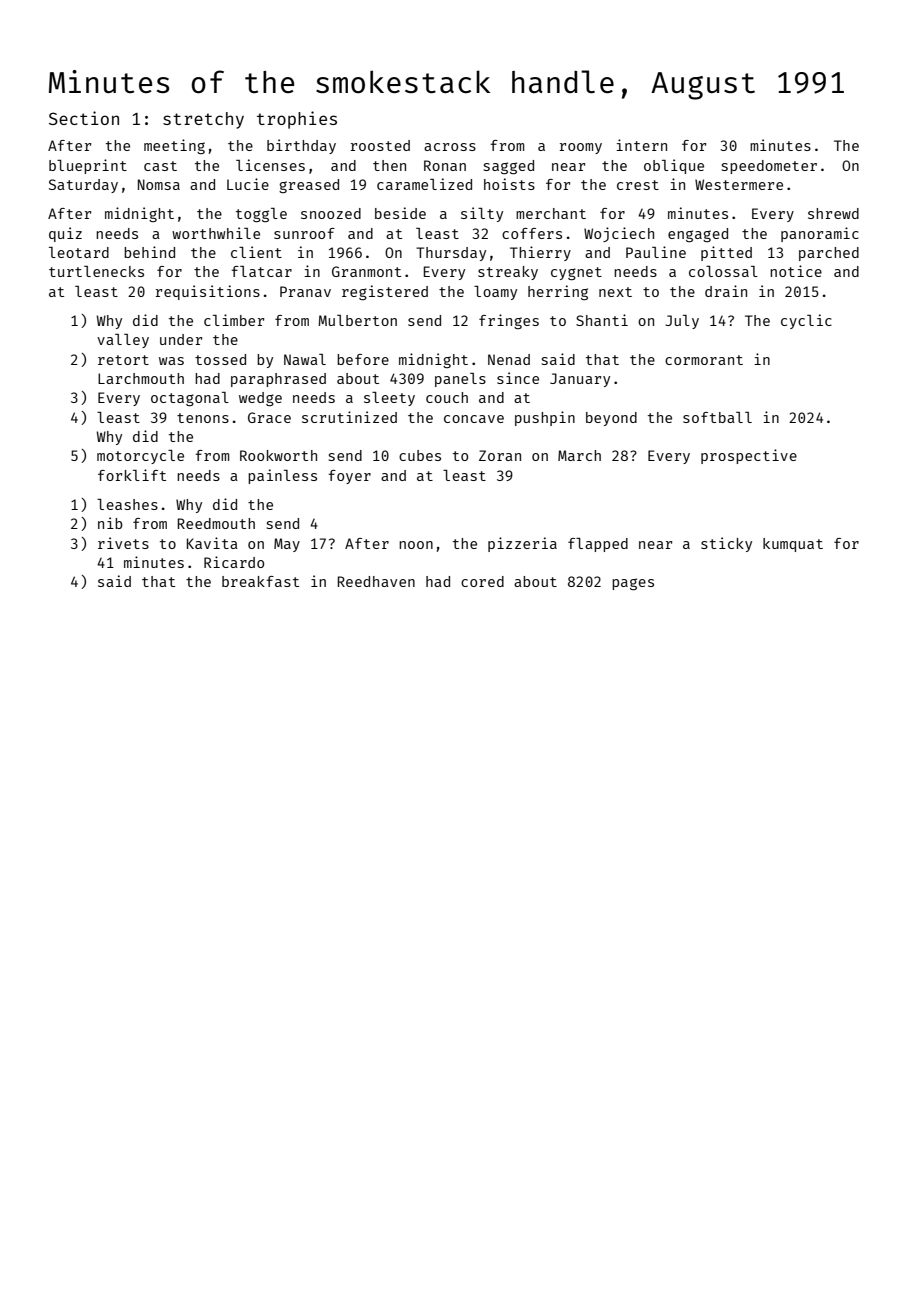 The width and height of the image is (908, 1316). Describe the element at coordinates (482, 581) in the image. I see `cored` at that location.
